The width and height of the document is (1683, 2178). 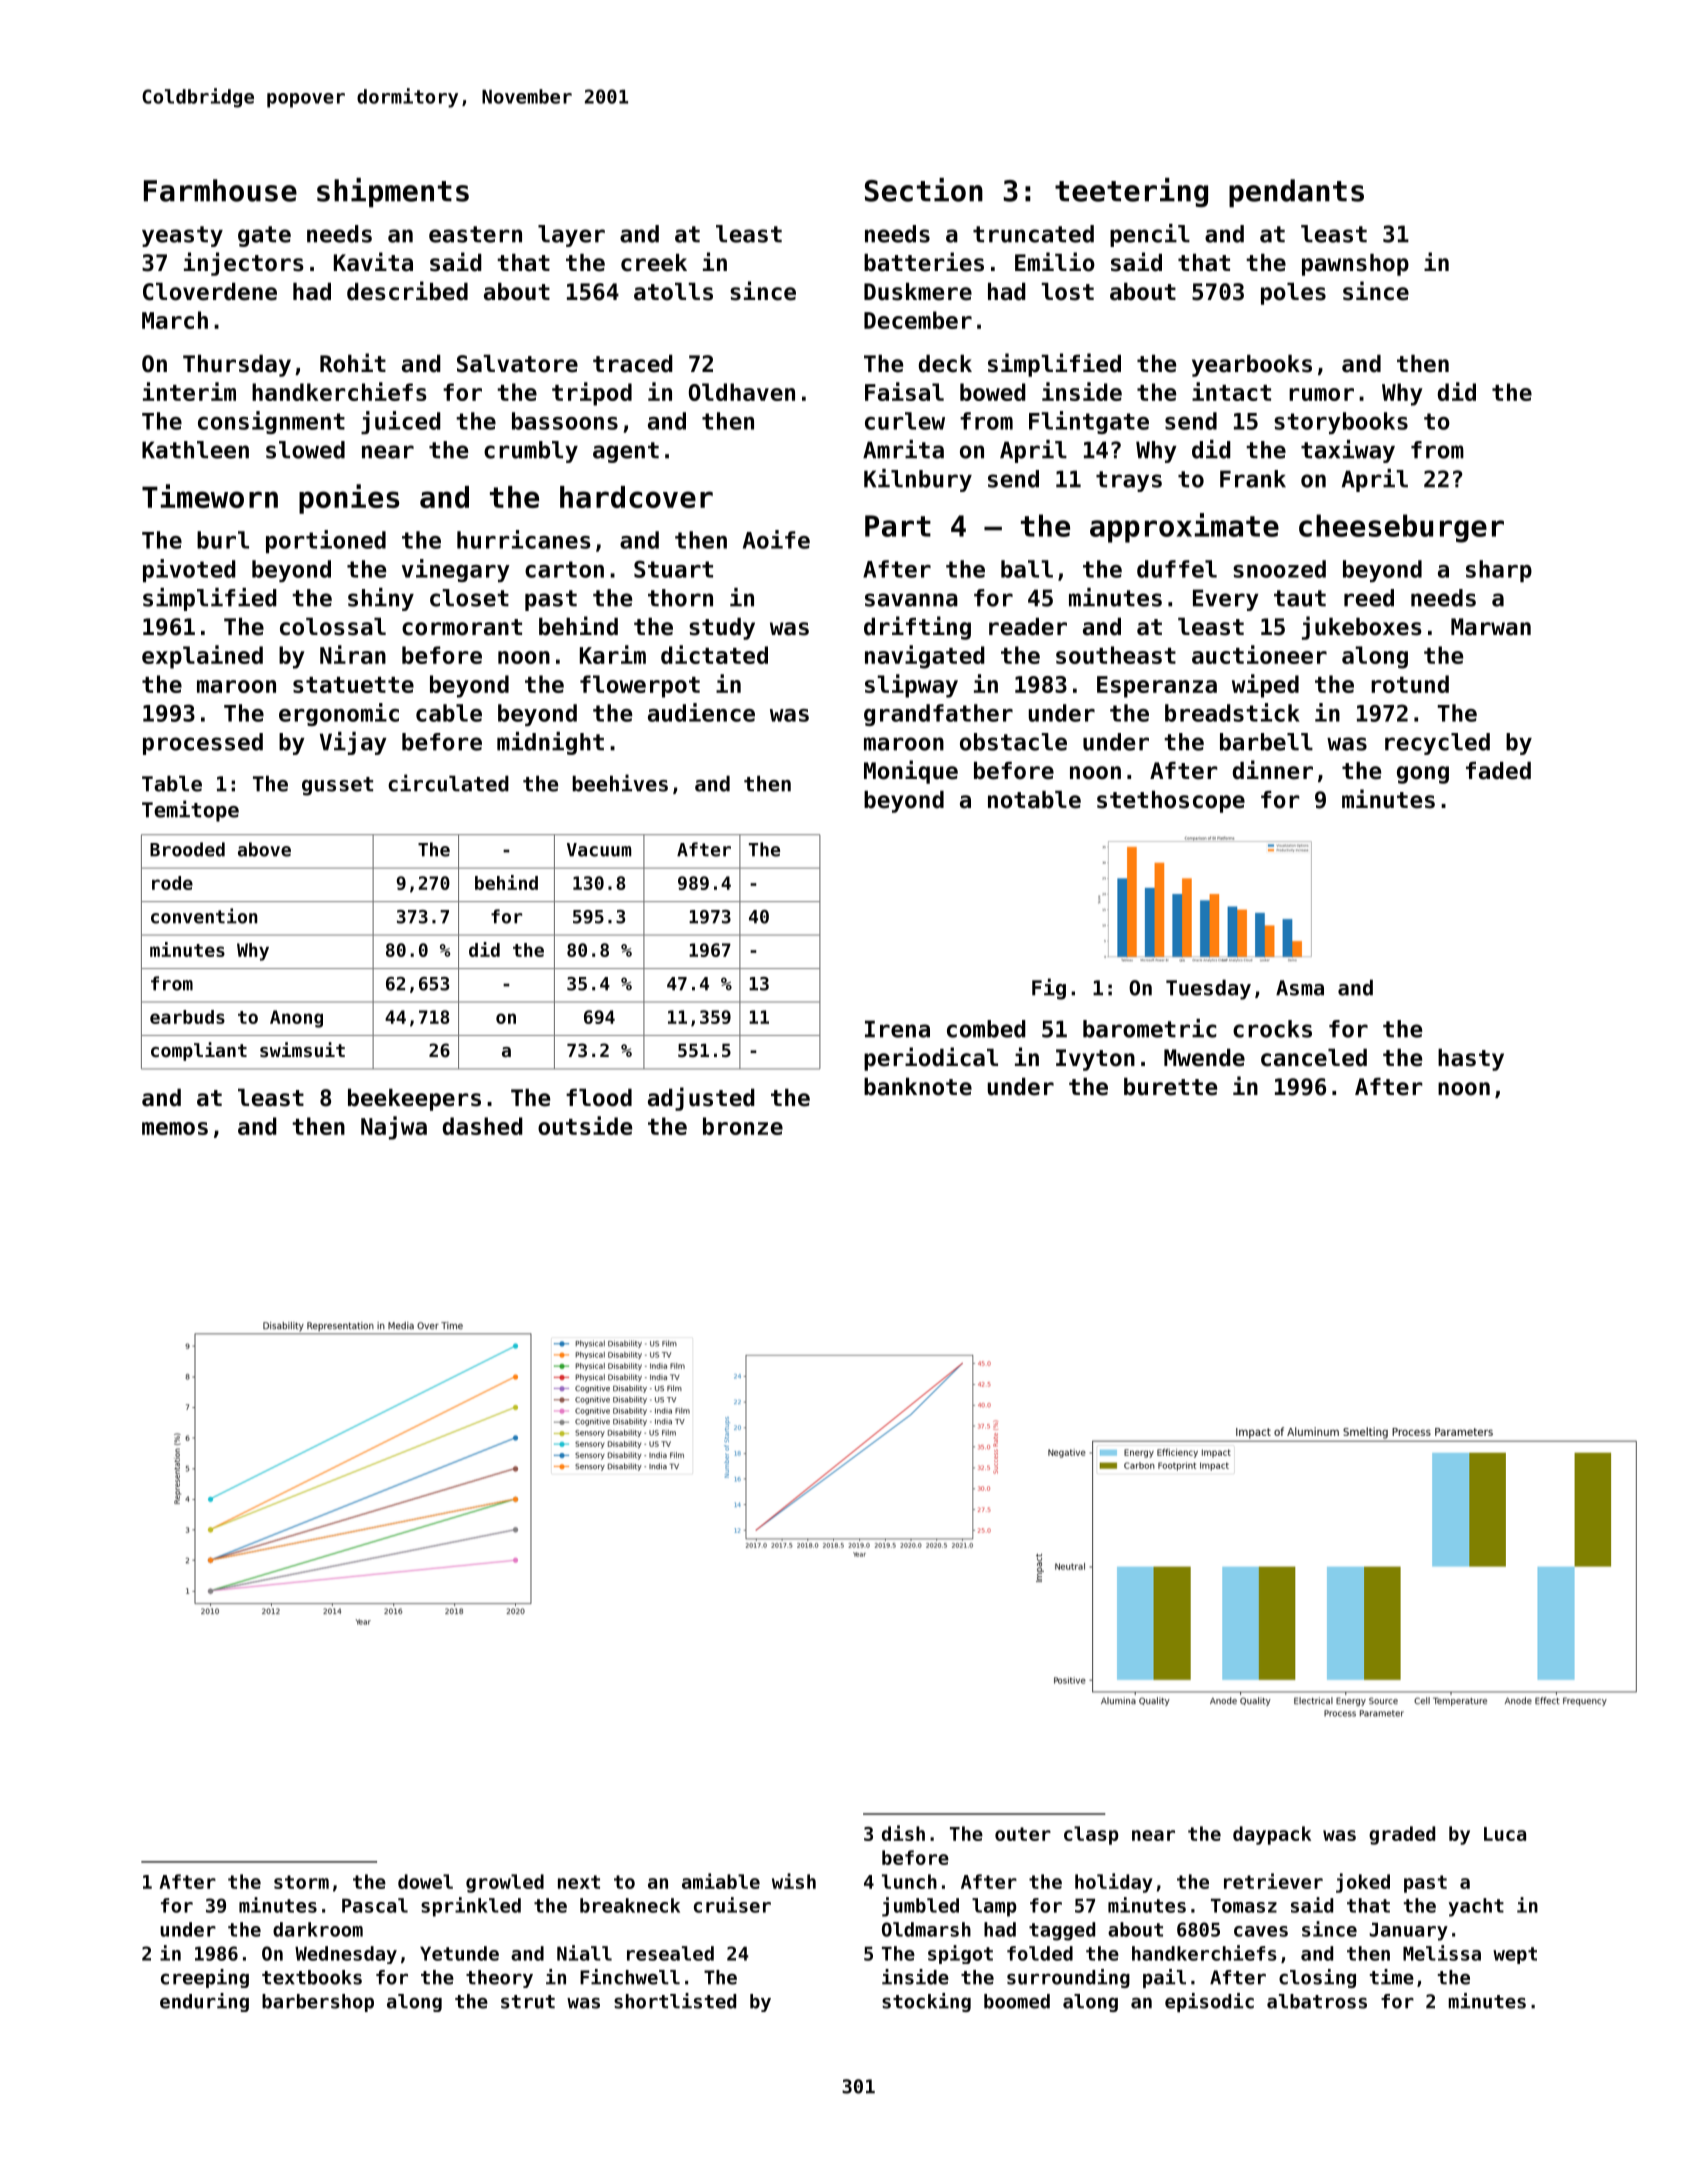 What do you see at coordinates (296, 1019) in the document?
I see `Anong` at bounding box center [296, 1019].
